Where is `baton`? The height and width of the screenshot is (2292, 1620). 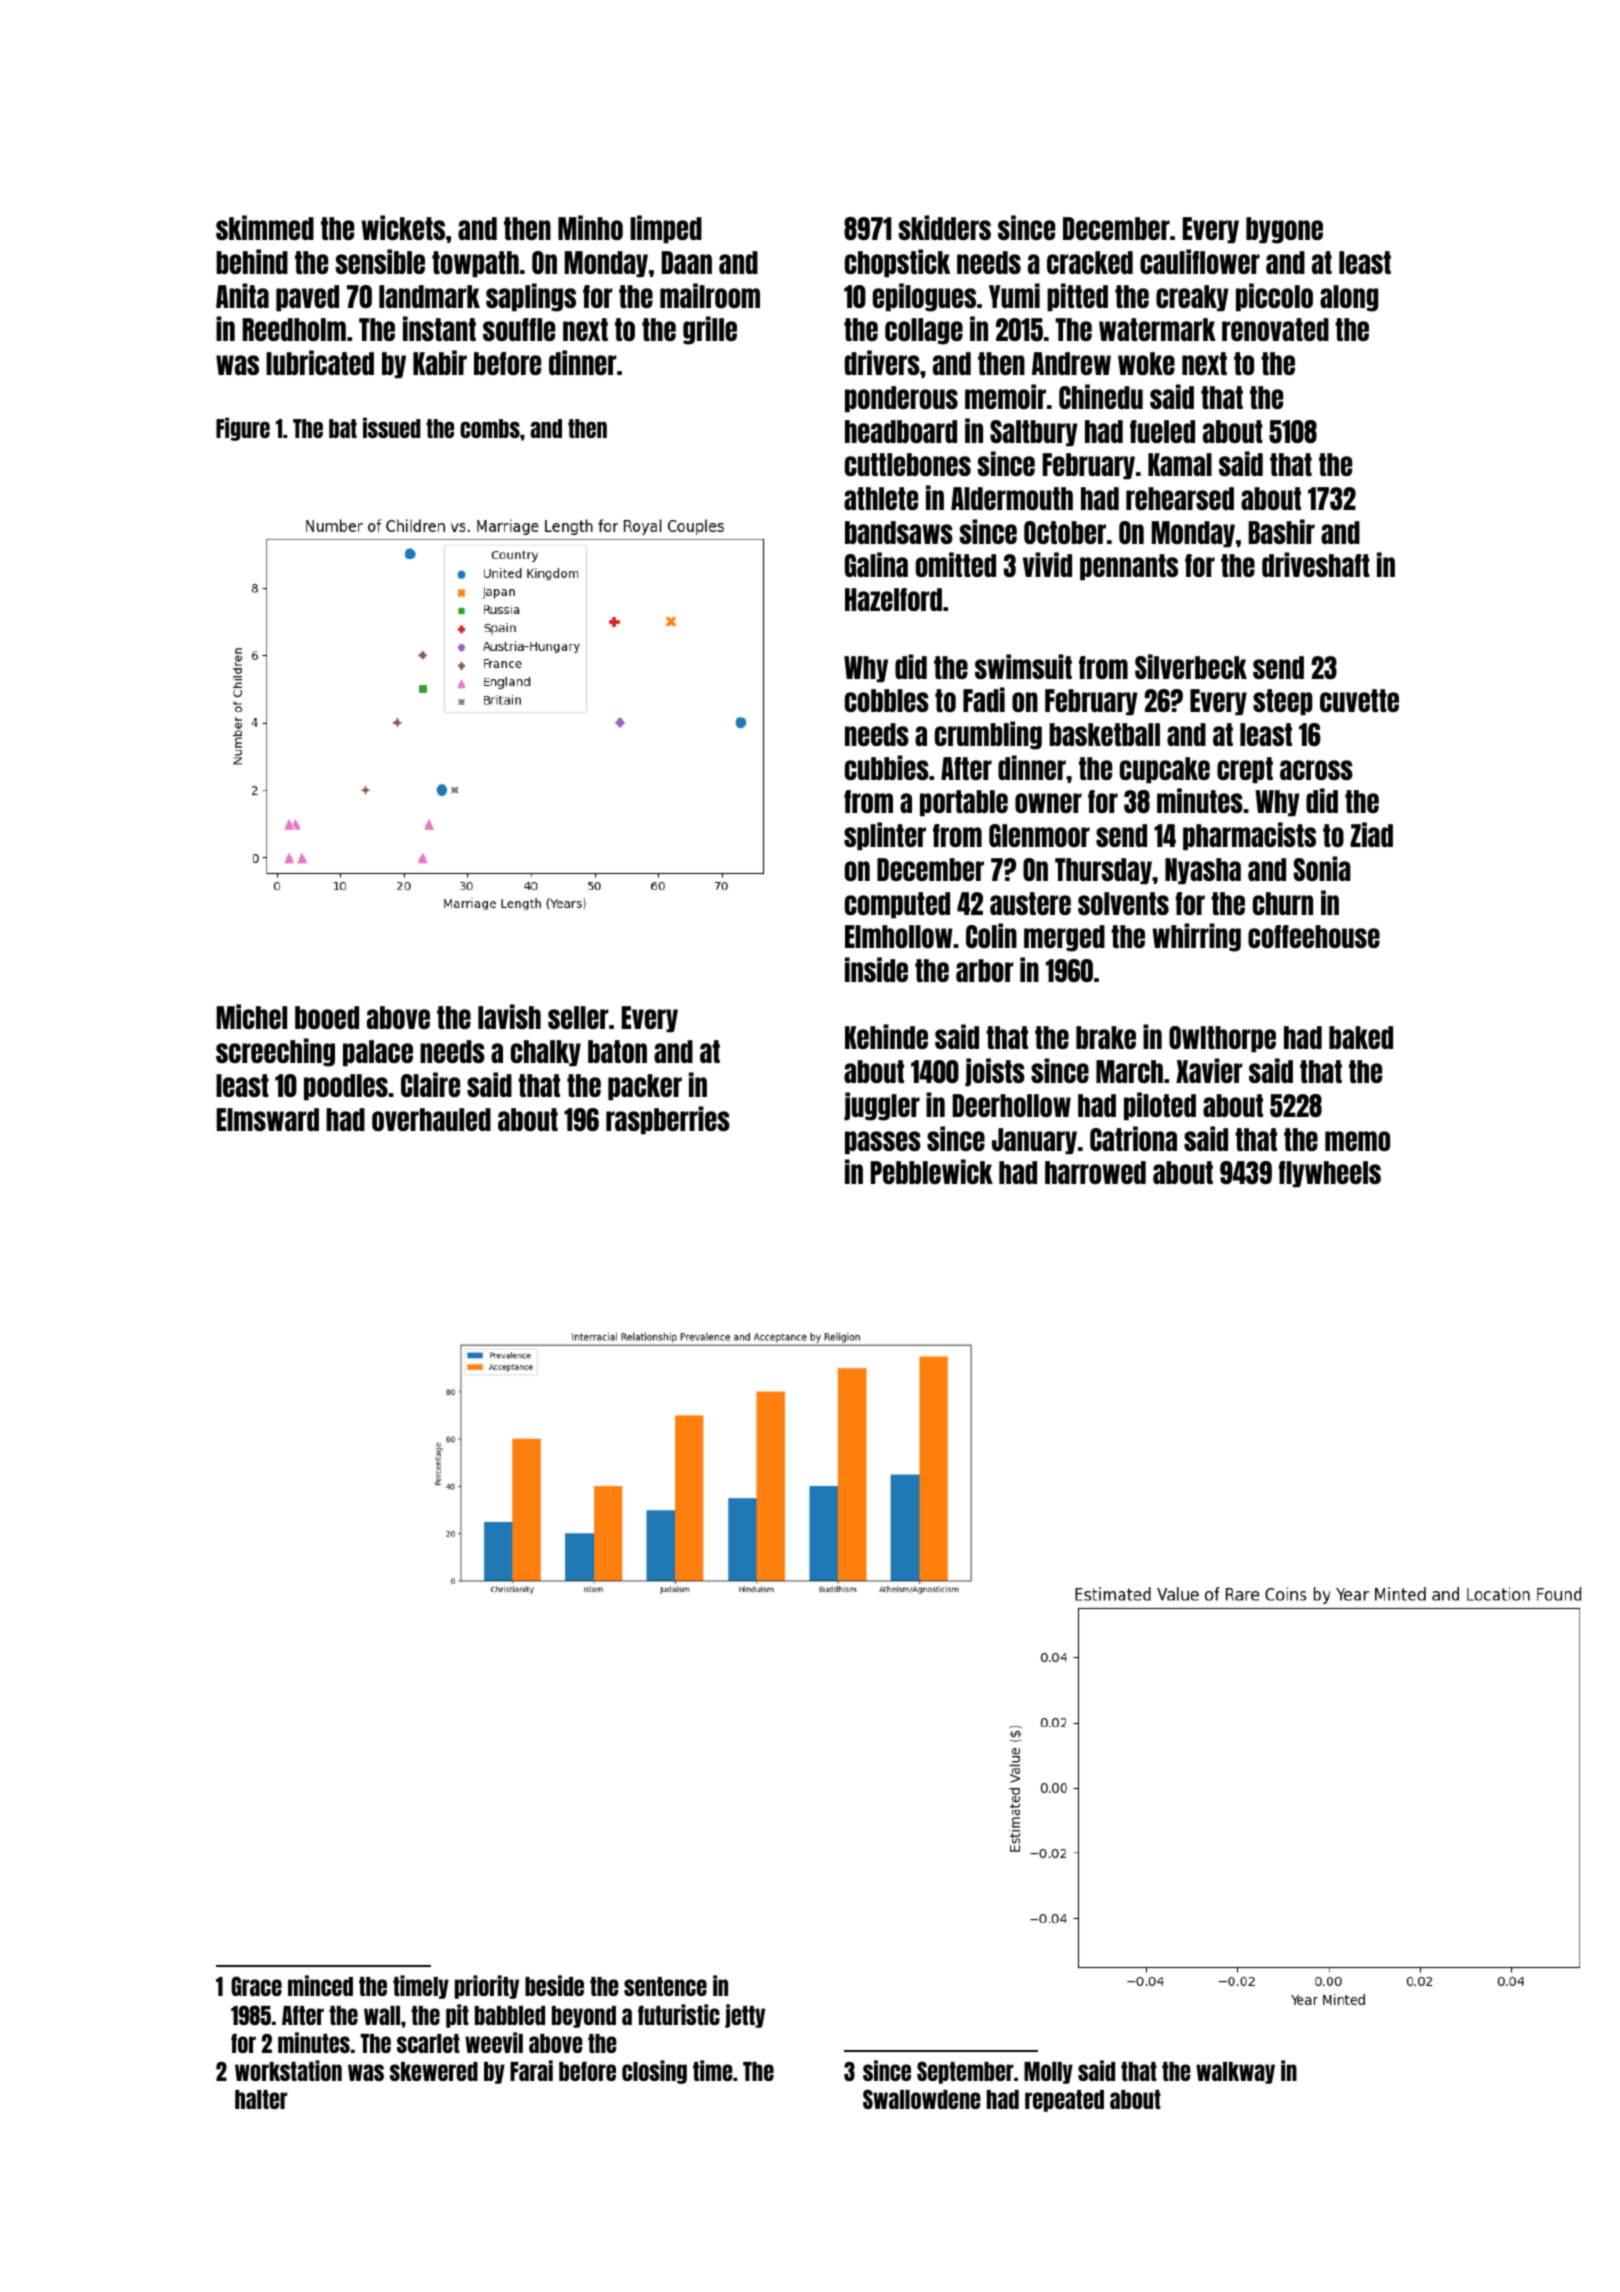
baton is located at coordinates (617, 1051).
